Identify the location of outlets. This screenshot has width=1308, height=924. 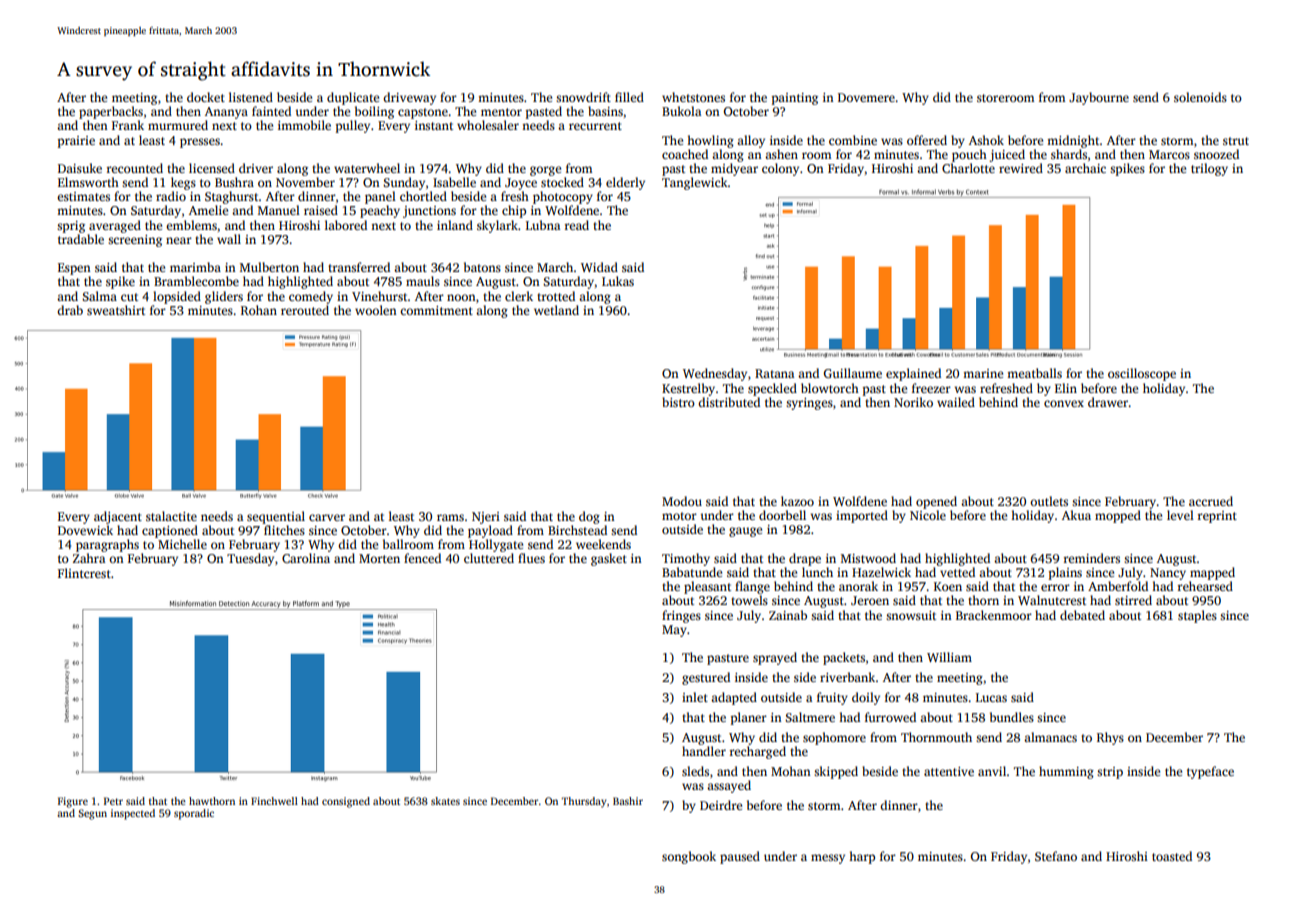
(1049, 501).
